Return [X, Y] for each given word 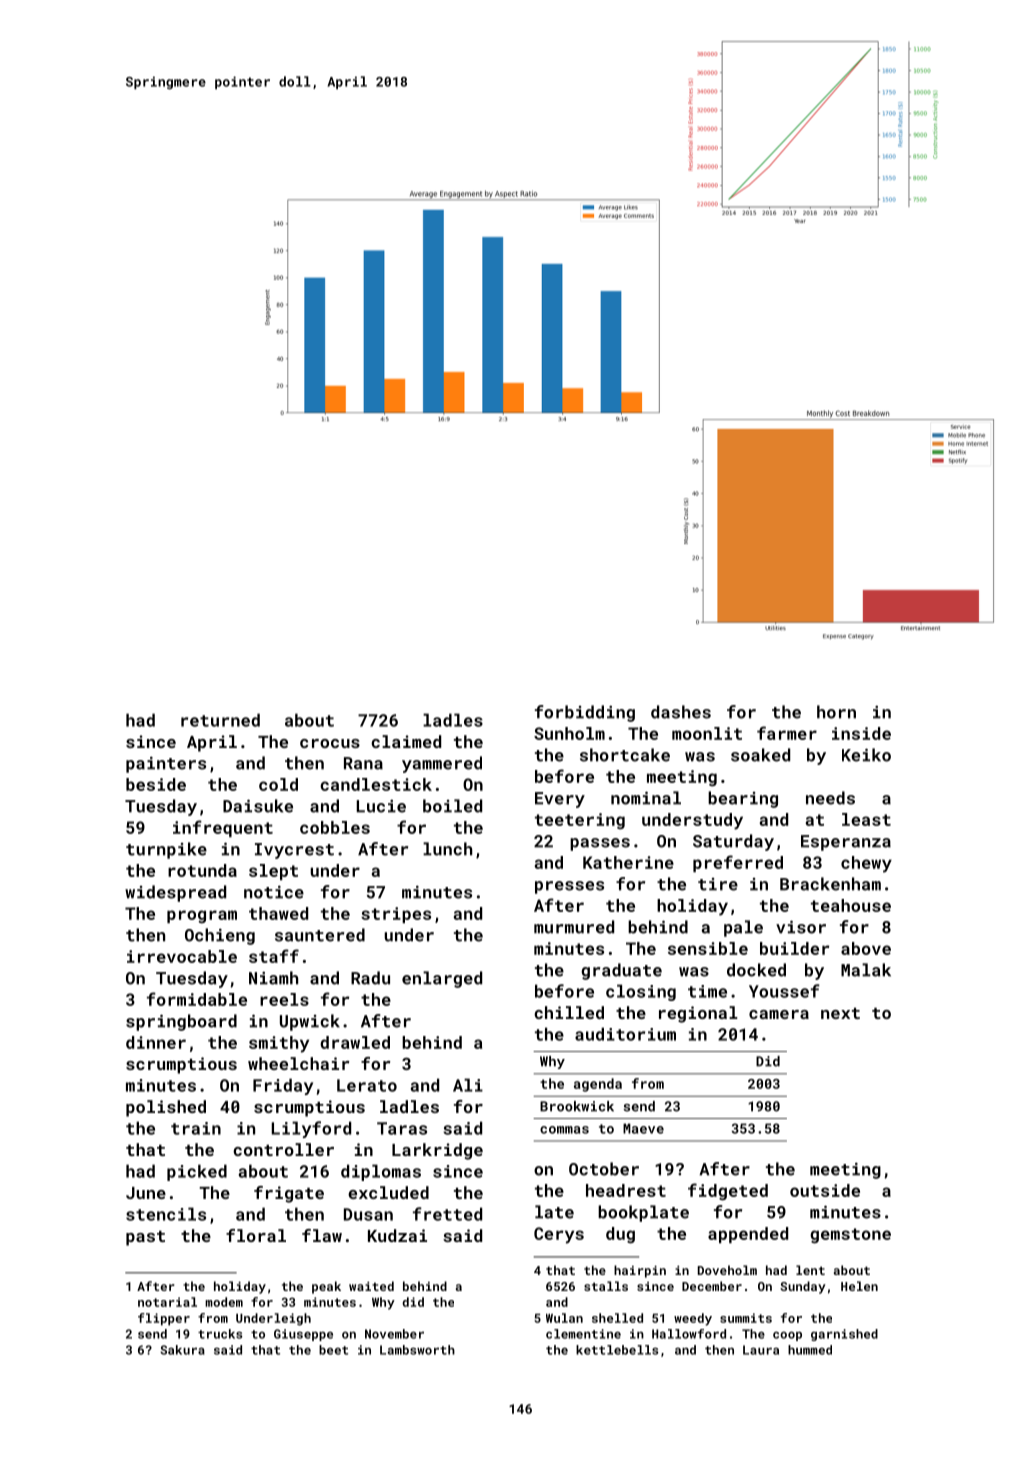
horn [836, 712]
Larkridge [437, 1151]
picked [197, 1172]
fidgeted [728, 1192]
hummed [810, 1350]
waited [371, 1286]
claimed [406, 741]
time [707, 991]
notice [274, 892]
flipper [164, 1319]
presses [569, 887]
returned [220, 720]
